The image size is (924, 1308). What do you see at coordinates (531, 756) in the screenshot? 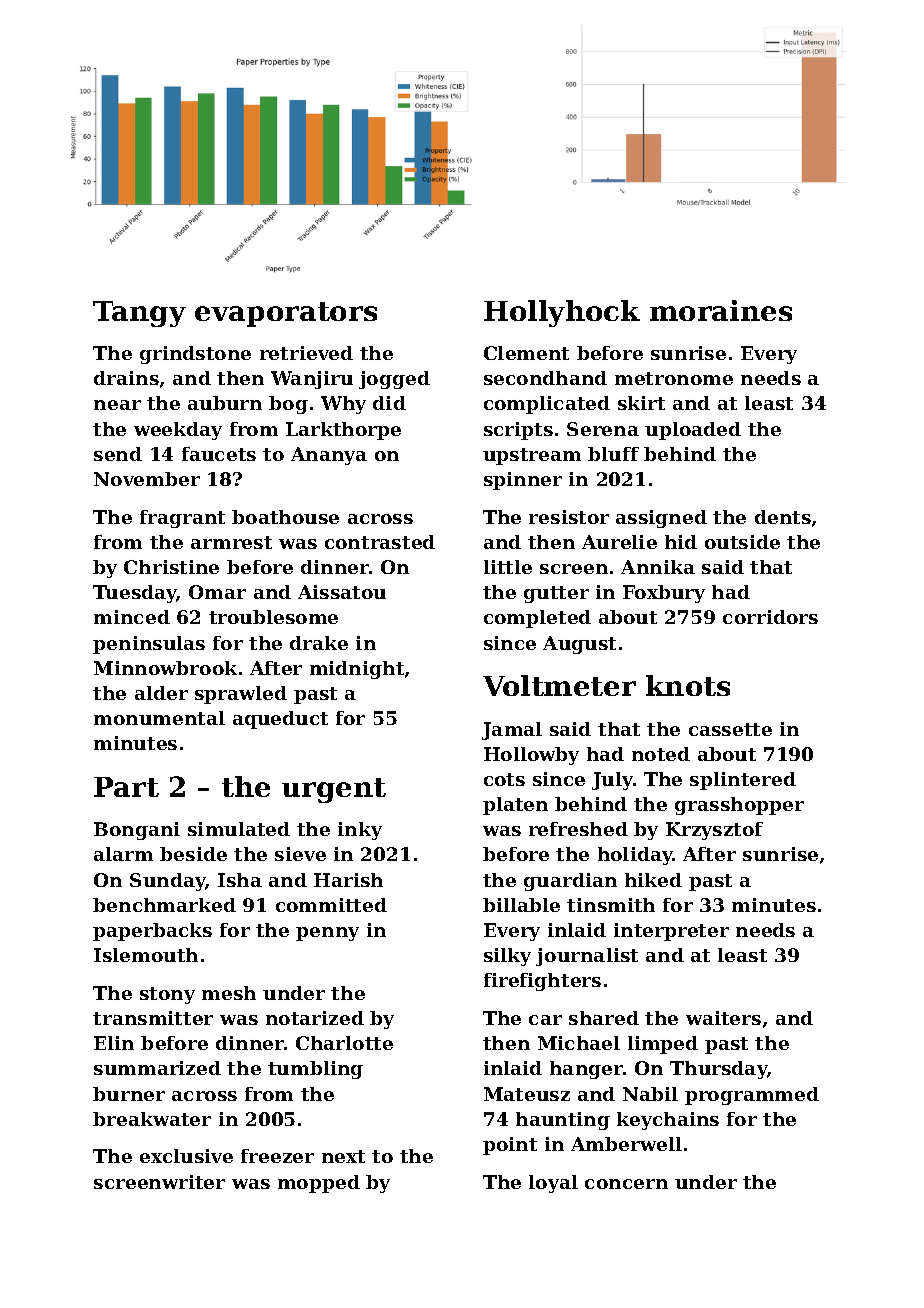
I see `Hollowby` at bounding box center [531, 756].
